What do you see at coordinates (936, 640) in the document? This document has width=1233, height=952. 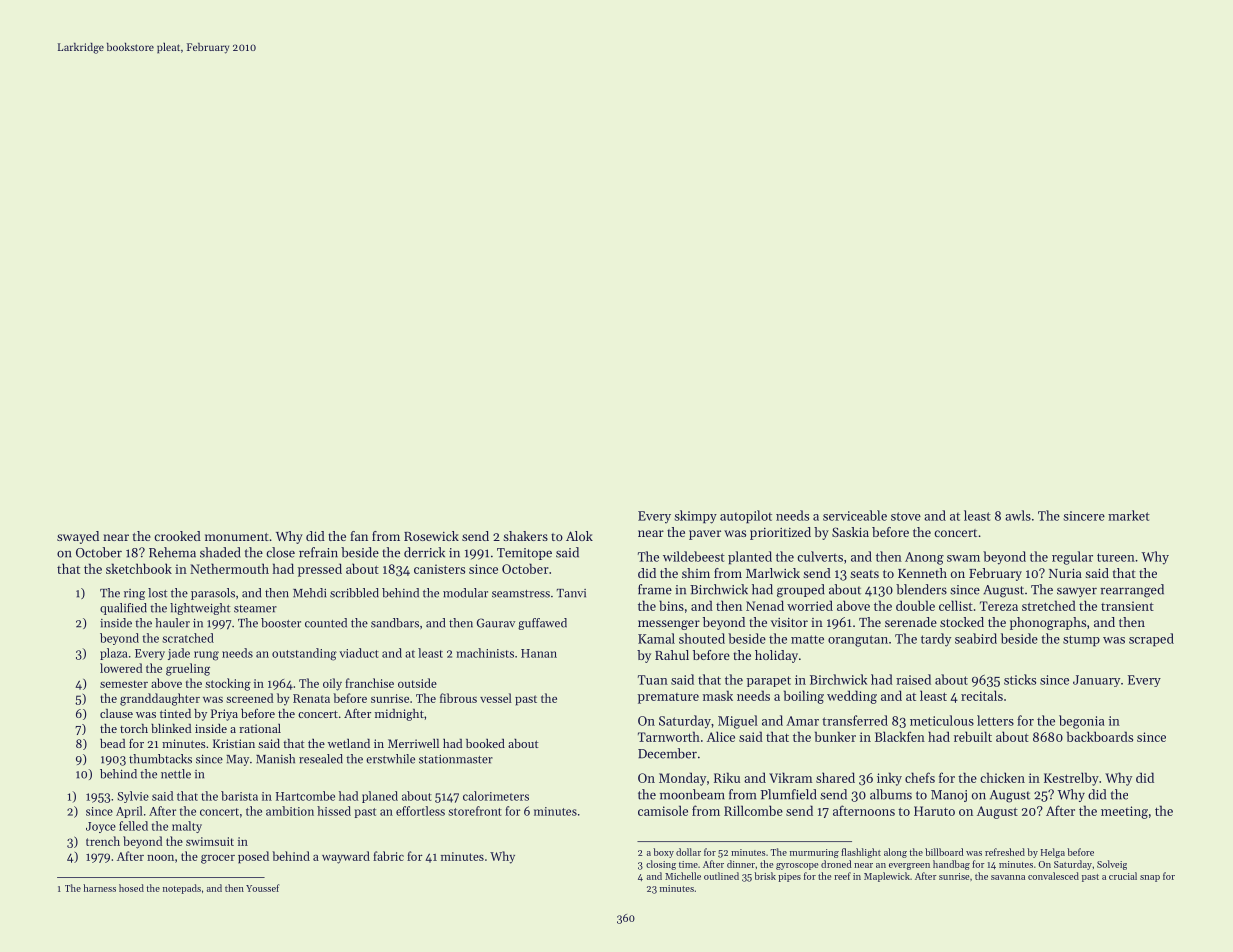 I see `tardy` at bounding box center [936, 640].
